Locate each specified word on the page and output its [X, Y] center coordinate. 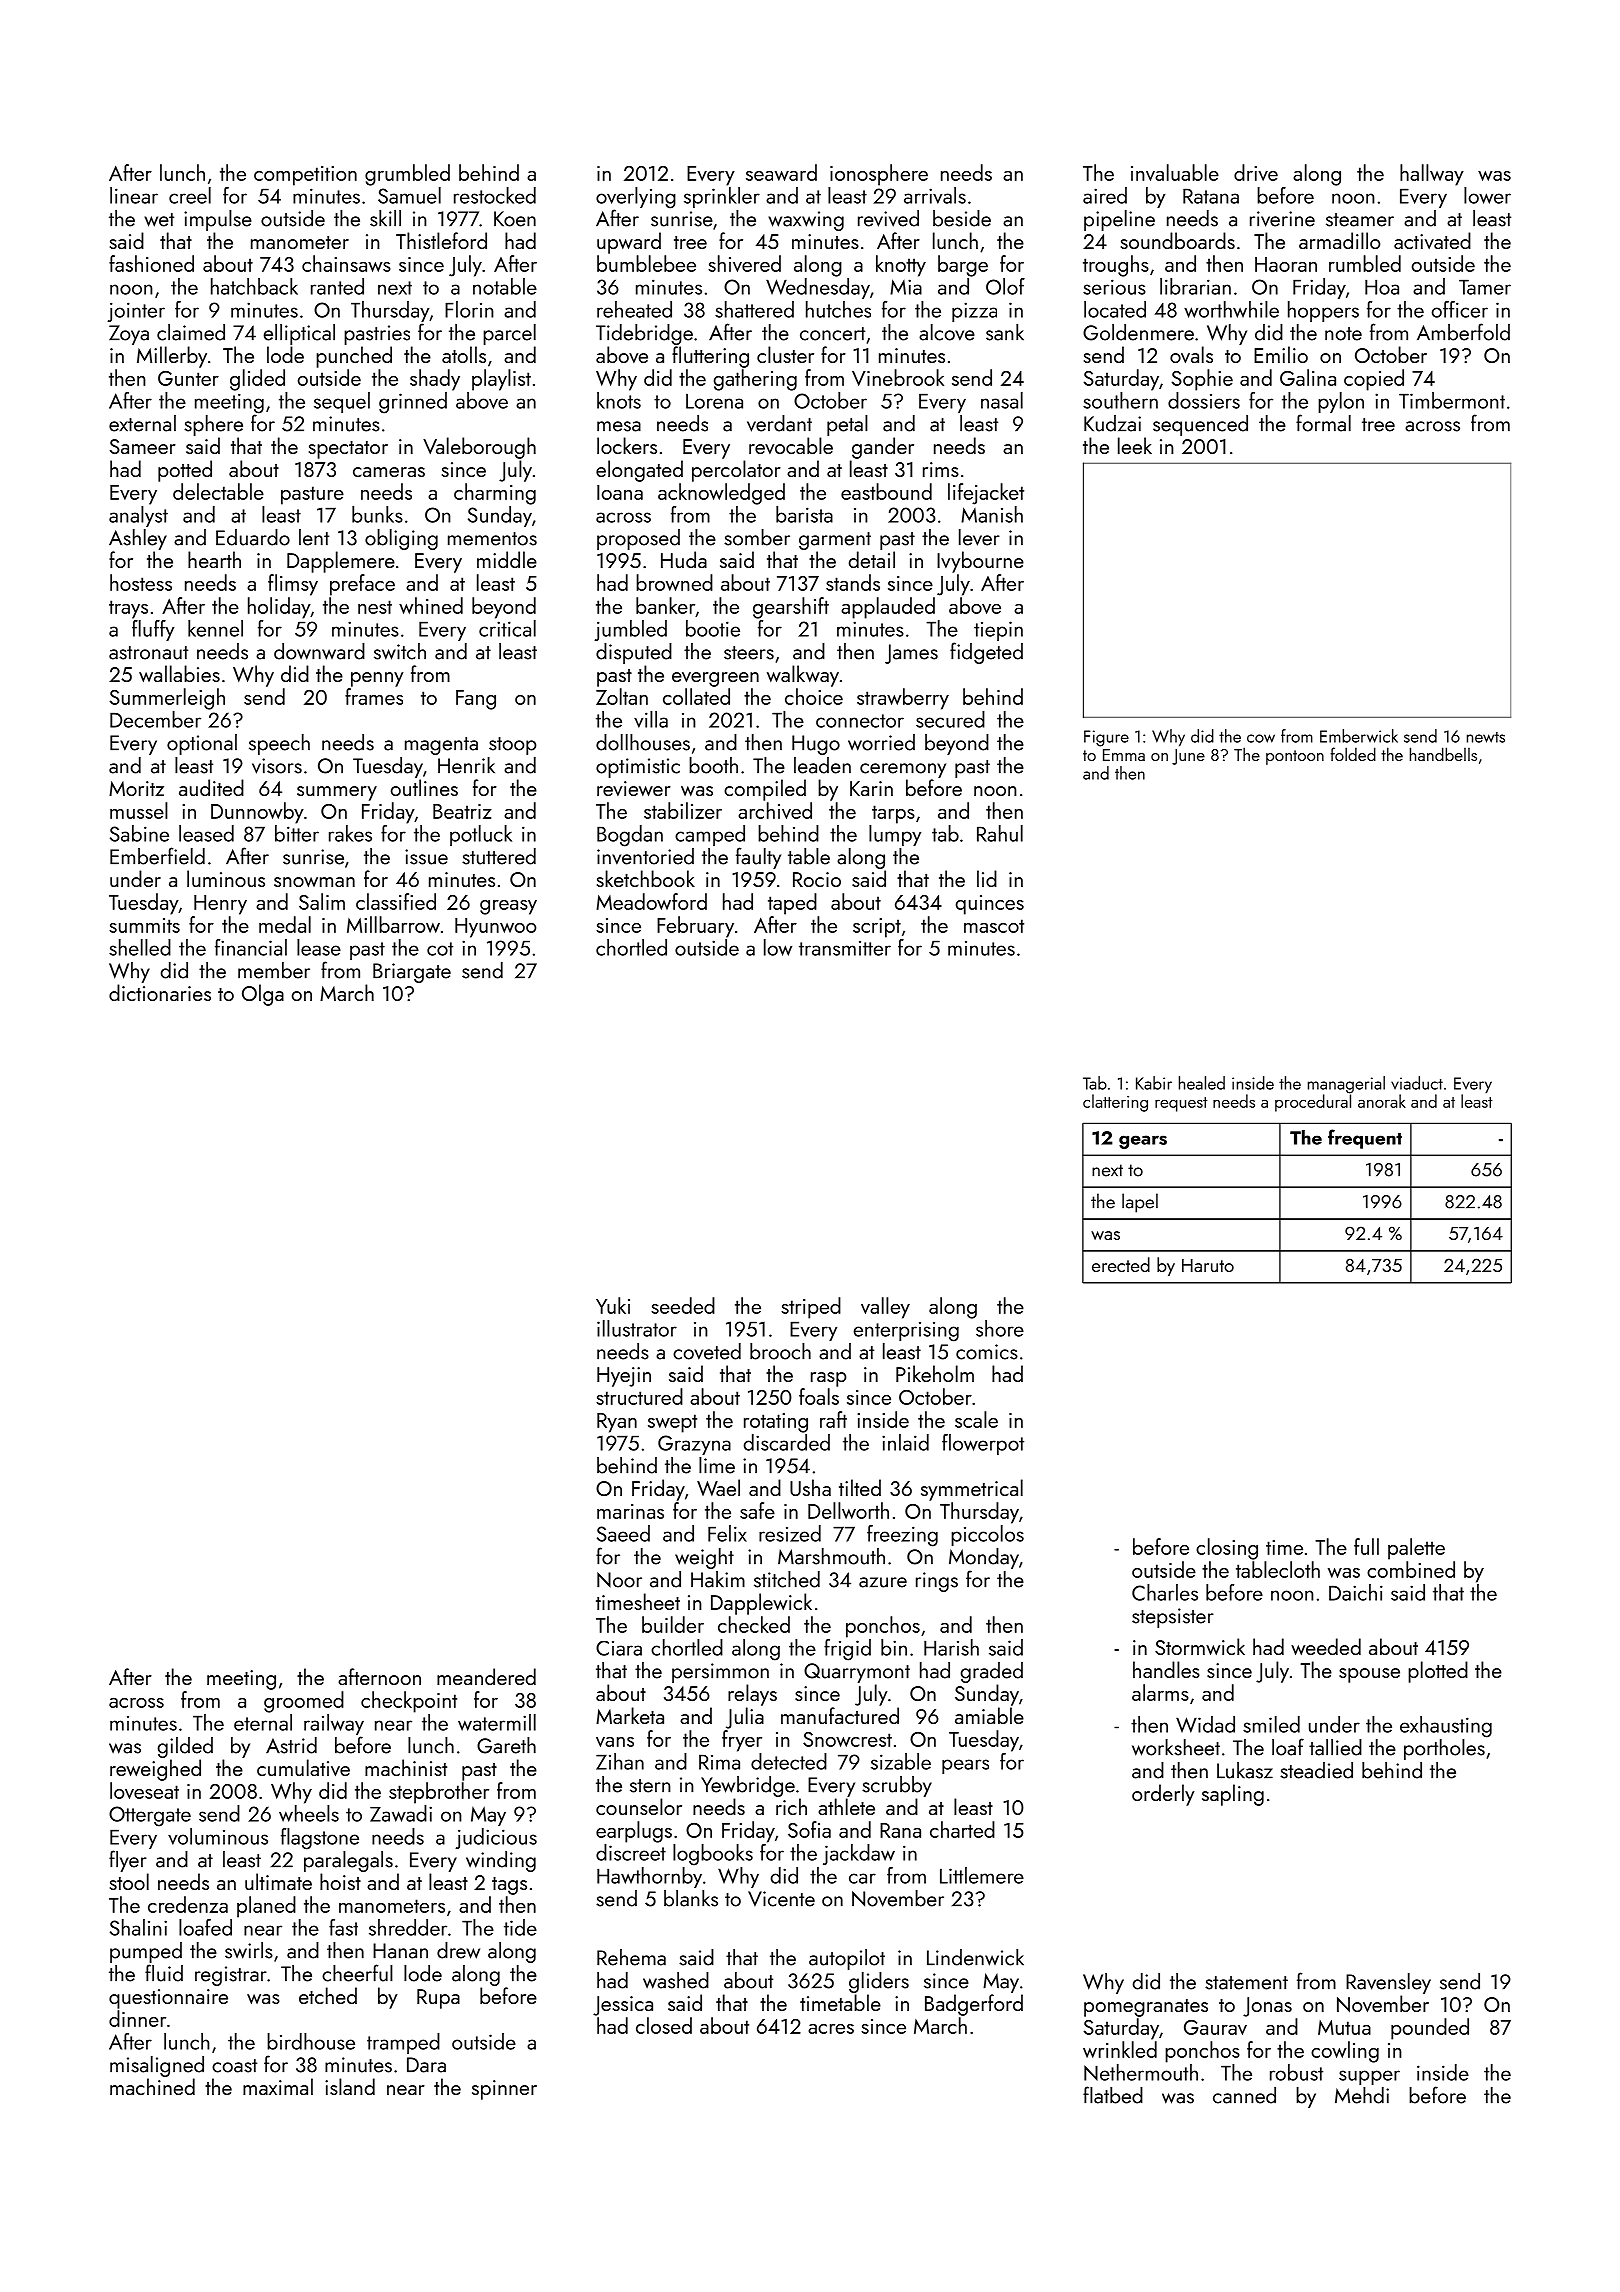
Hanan [400, 1951]
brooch [780, 1351]
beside [962, 218]
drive [1256, 172]
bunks [377, 514]
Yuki [613, 1305]
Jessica [623, 2006]
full [1366, 1546]
